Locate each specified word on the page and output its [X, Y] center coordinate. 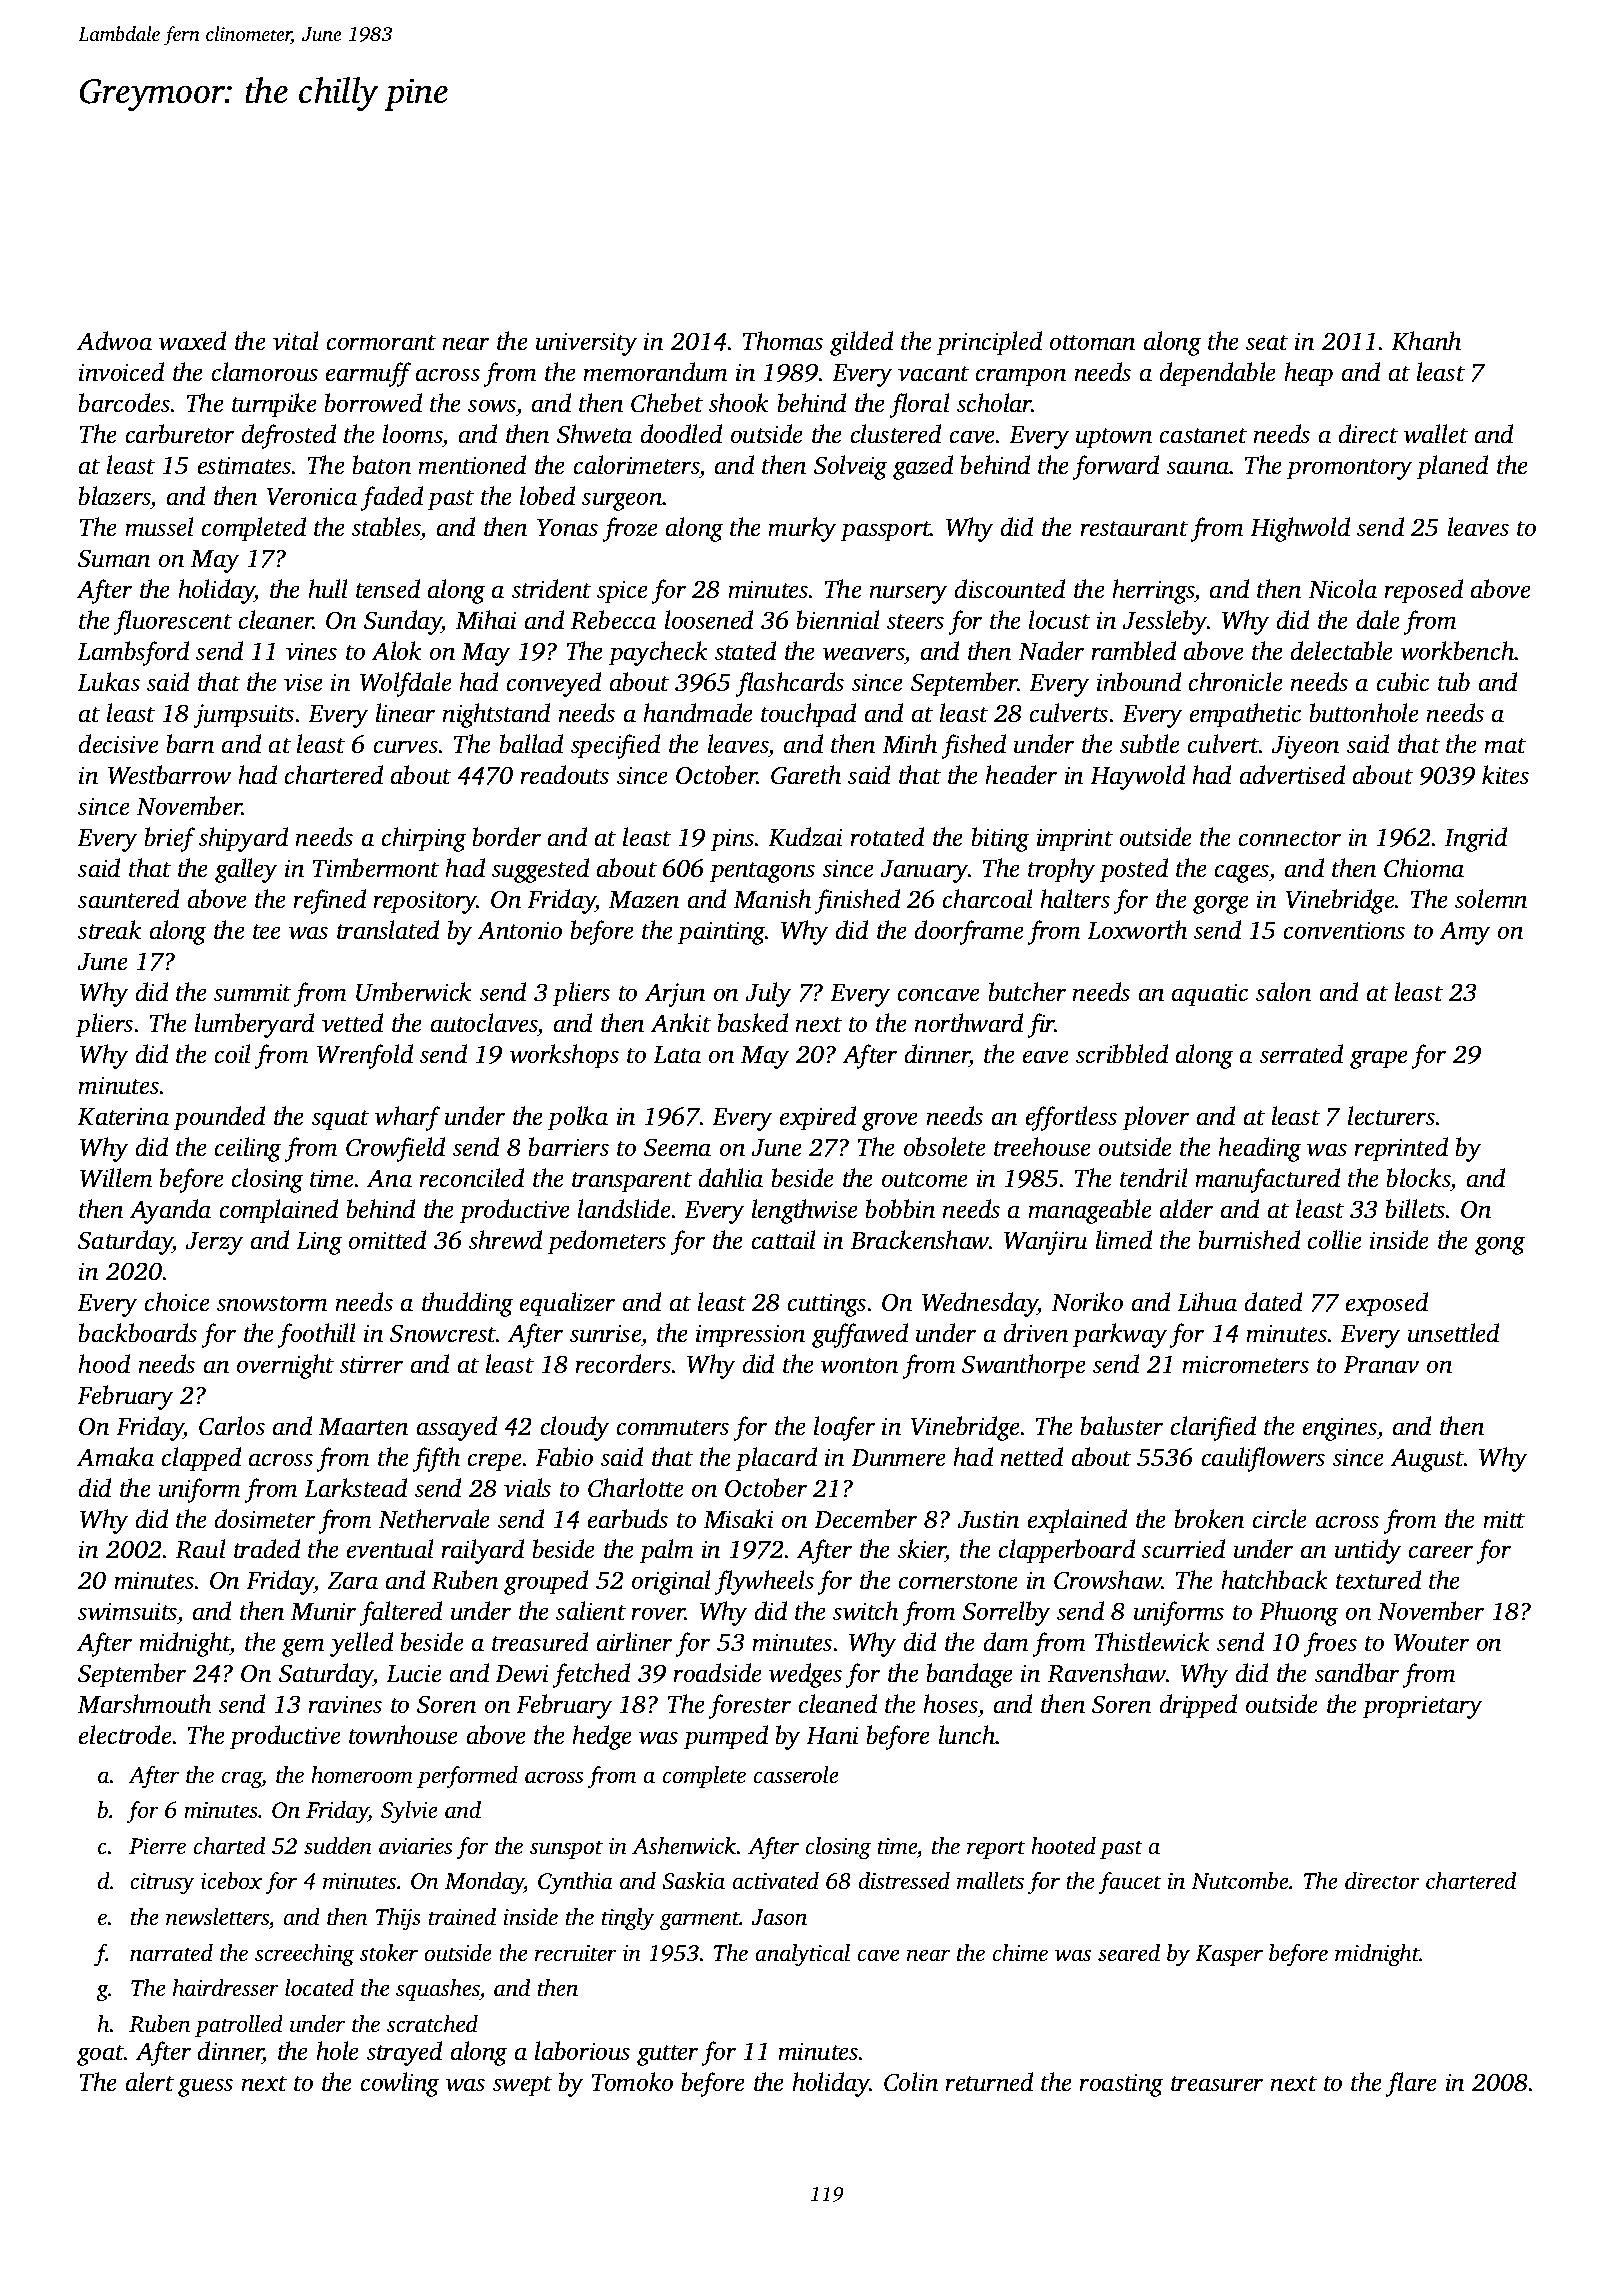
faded [392, 498]
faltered [401, 1613]
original [671, 1582]
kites [1505, 775]
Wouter [1431, 1643]
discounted [1010, 589]
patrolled [239, 2026]
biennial [838, 620]
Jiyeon [1305, 747]
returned [989, 2082]
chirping [424, 839]
